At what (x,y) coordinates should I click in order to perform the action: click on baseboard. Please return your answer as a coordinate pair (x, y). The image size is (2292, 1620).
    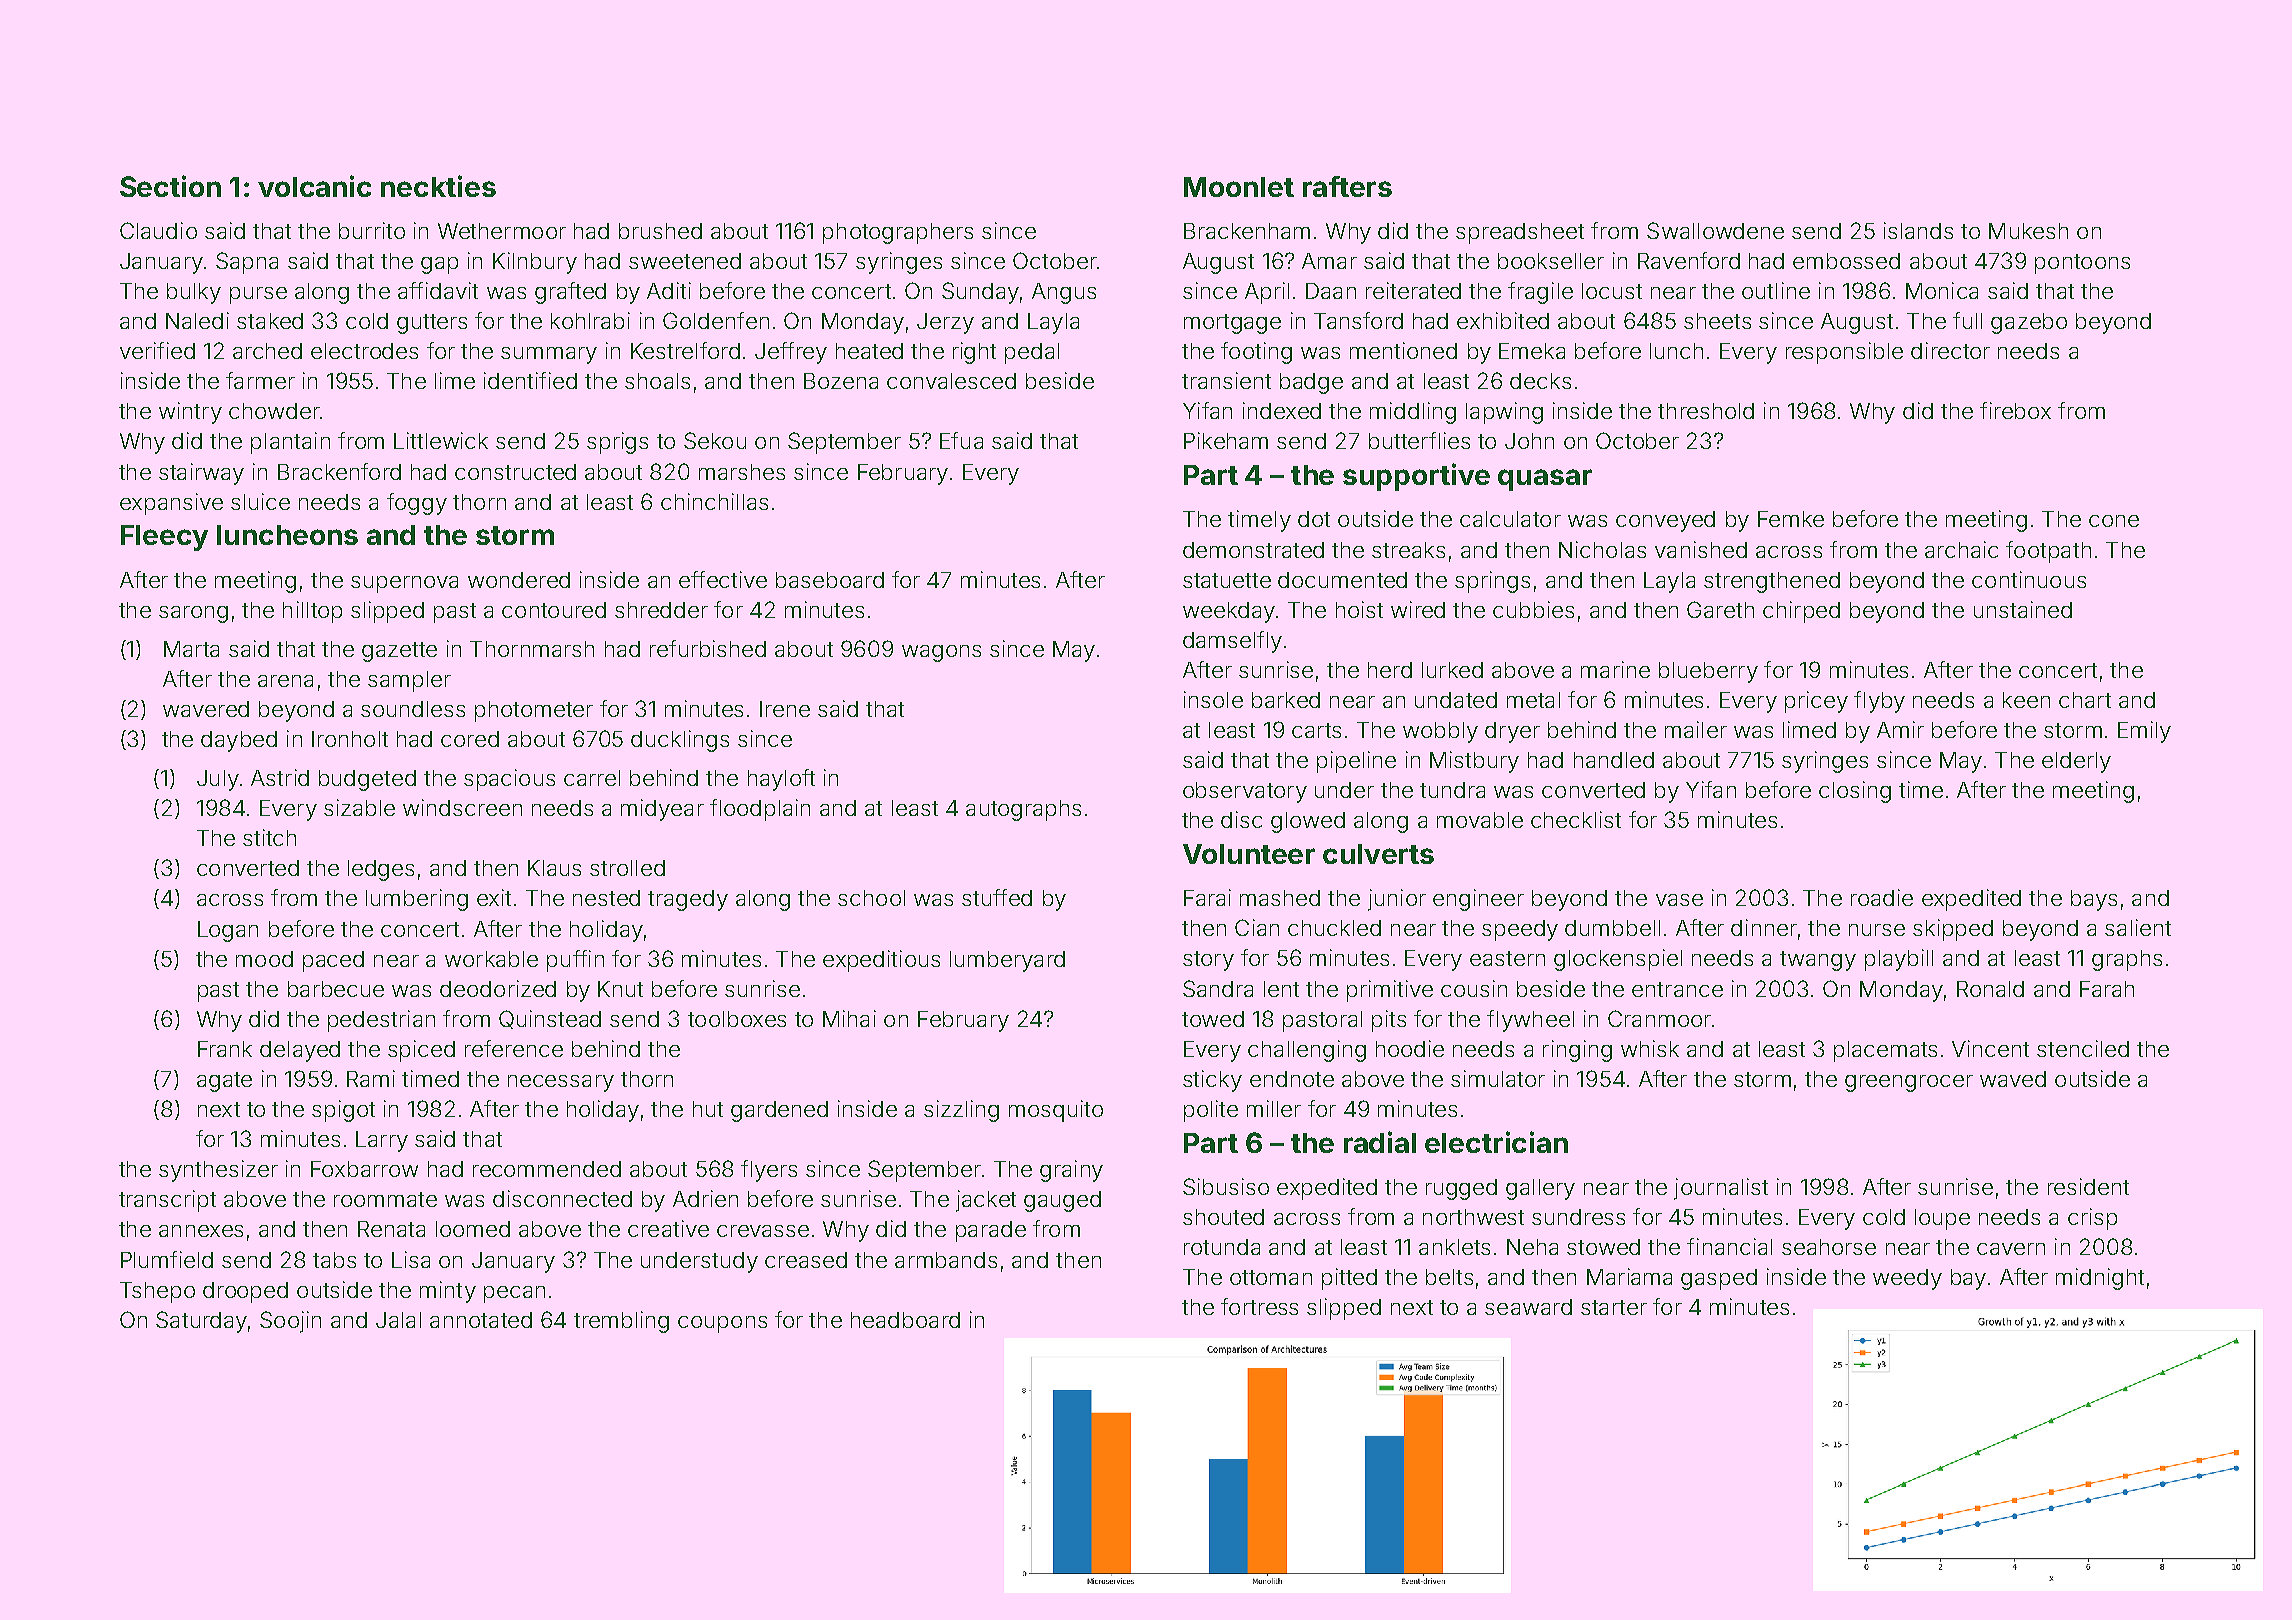
    Looking at the image, I should click on (830, 580).
